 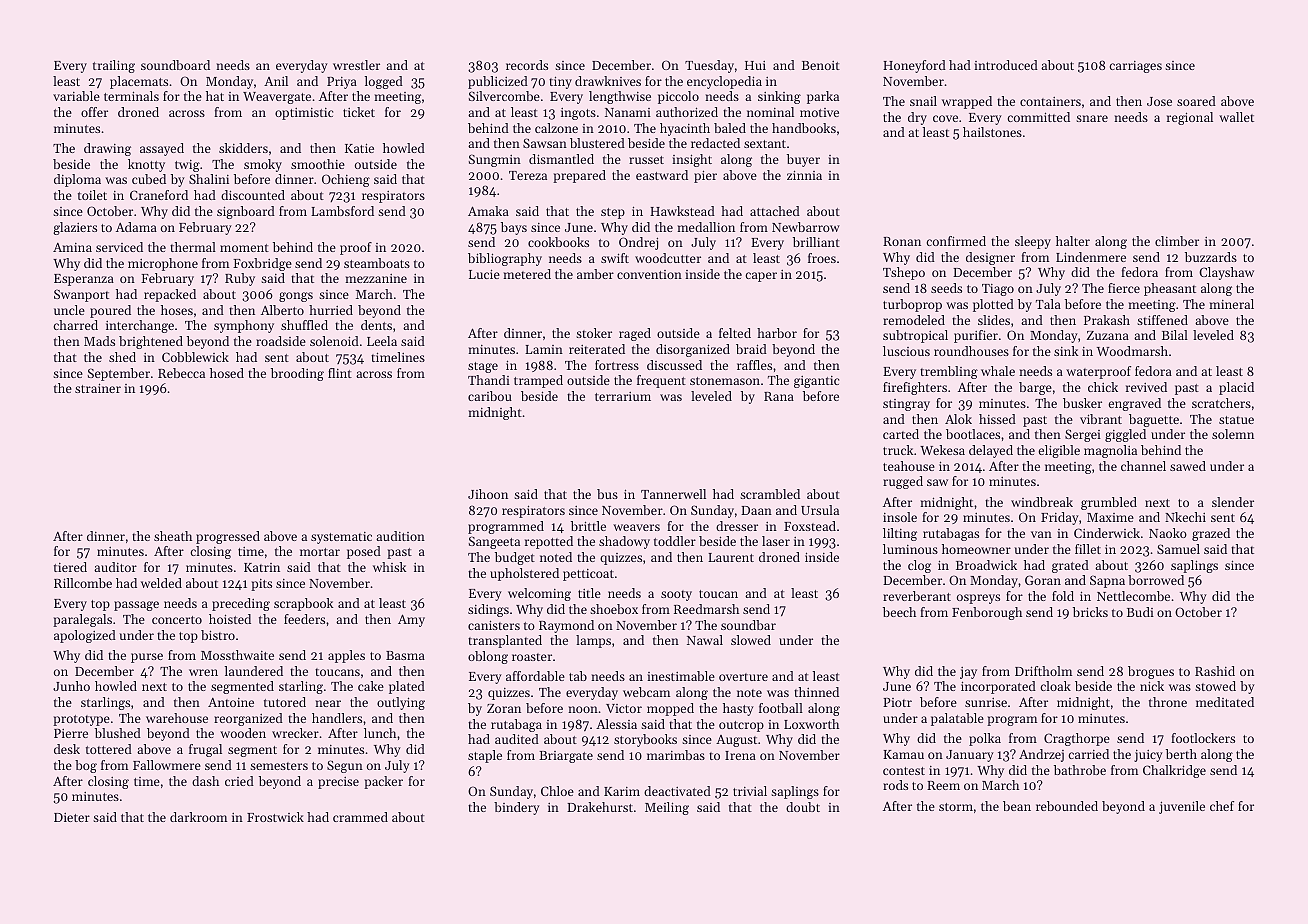 What do you see at coordinates (662, 175) in the image?
I see `eastward` at bounding box center [662, 175].
